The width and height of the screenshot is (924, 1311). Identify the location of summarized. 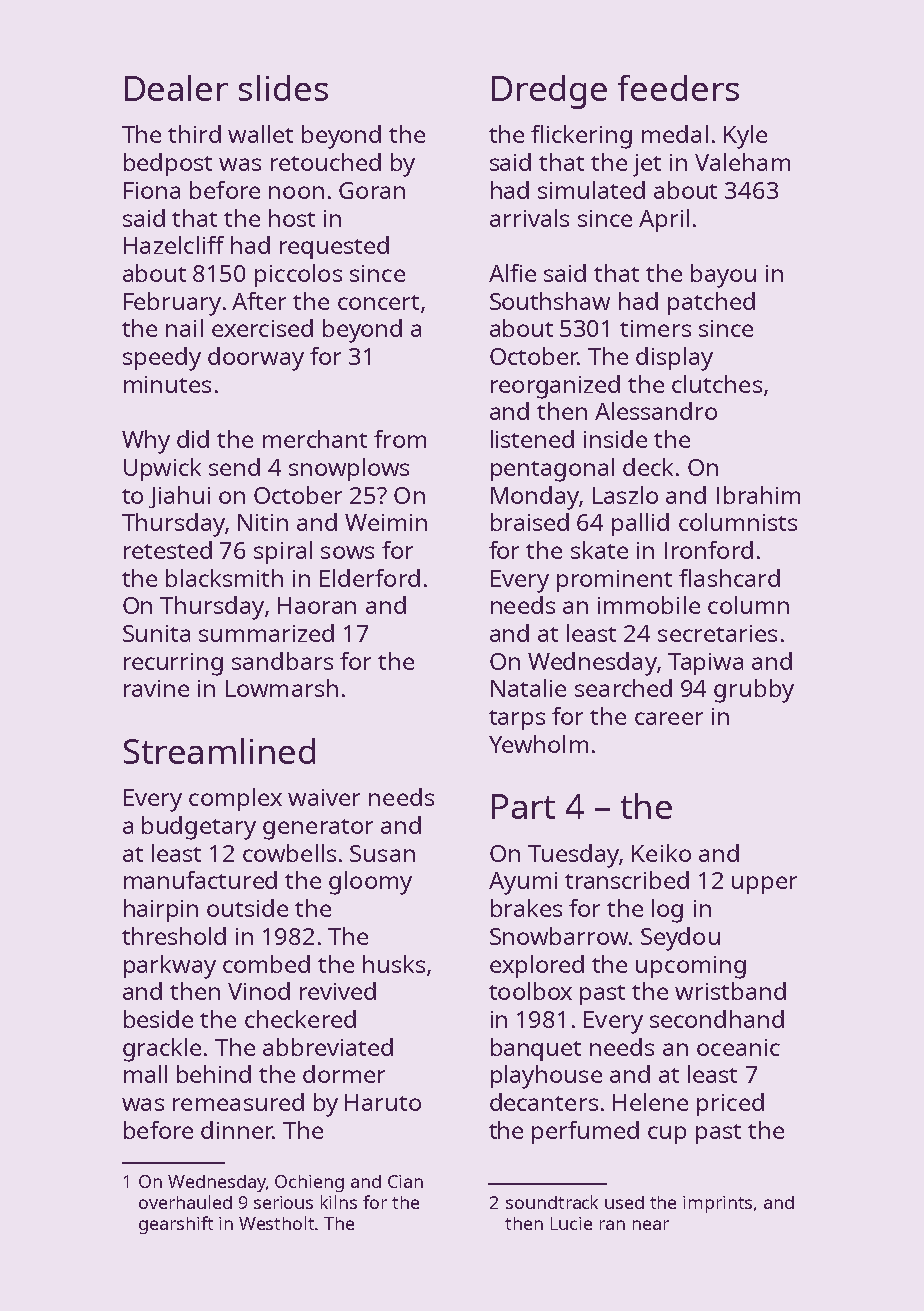
(266, 633).
